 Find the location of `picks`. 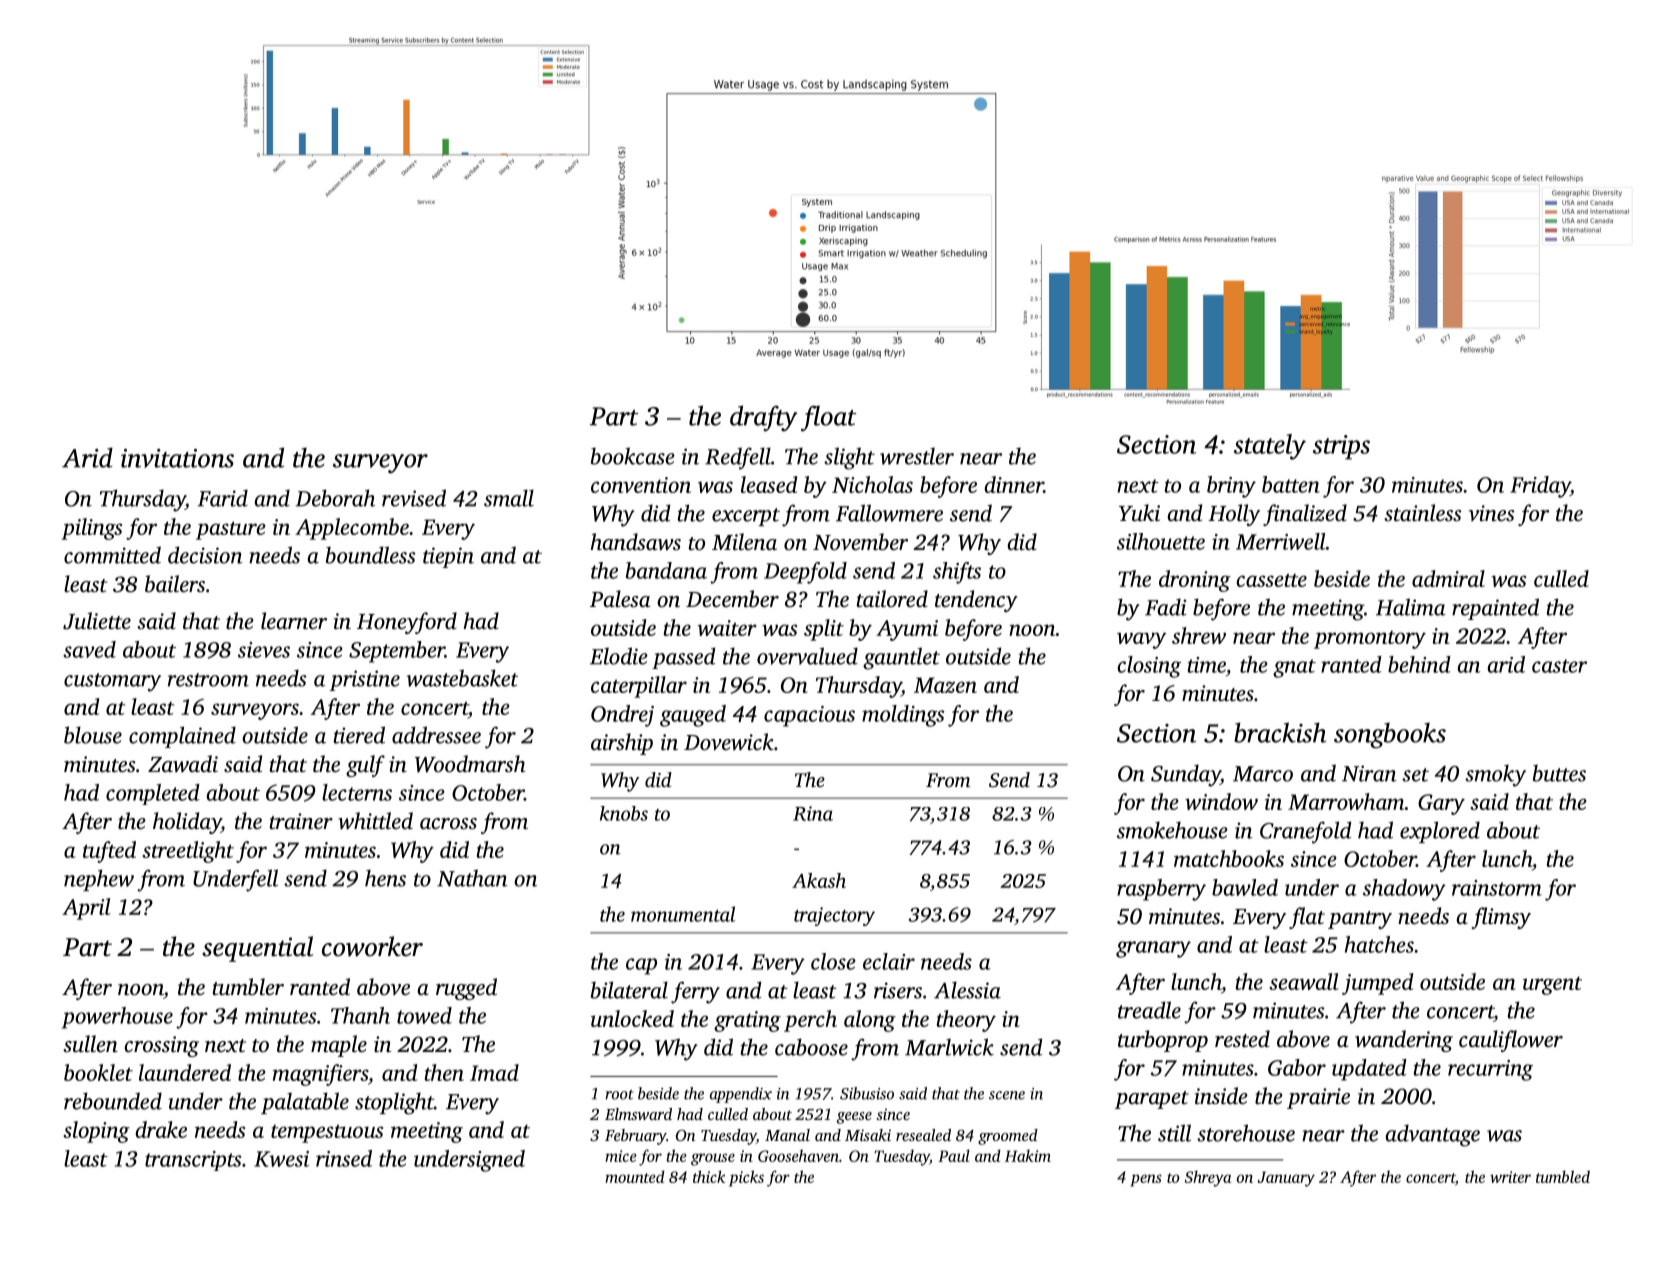

picks is located at coordinates (746, 1178).
